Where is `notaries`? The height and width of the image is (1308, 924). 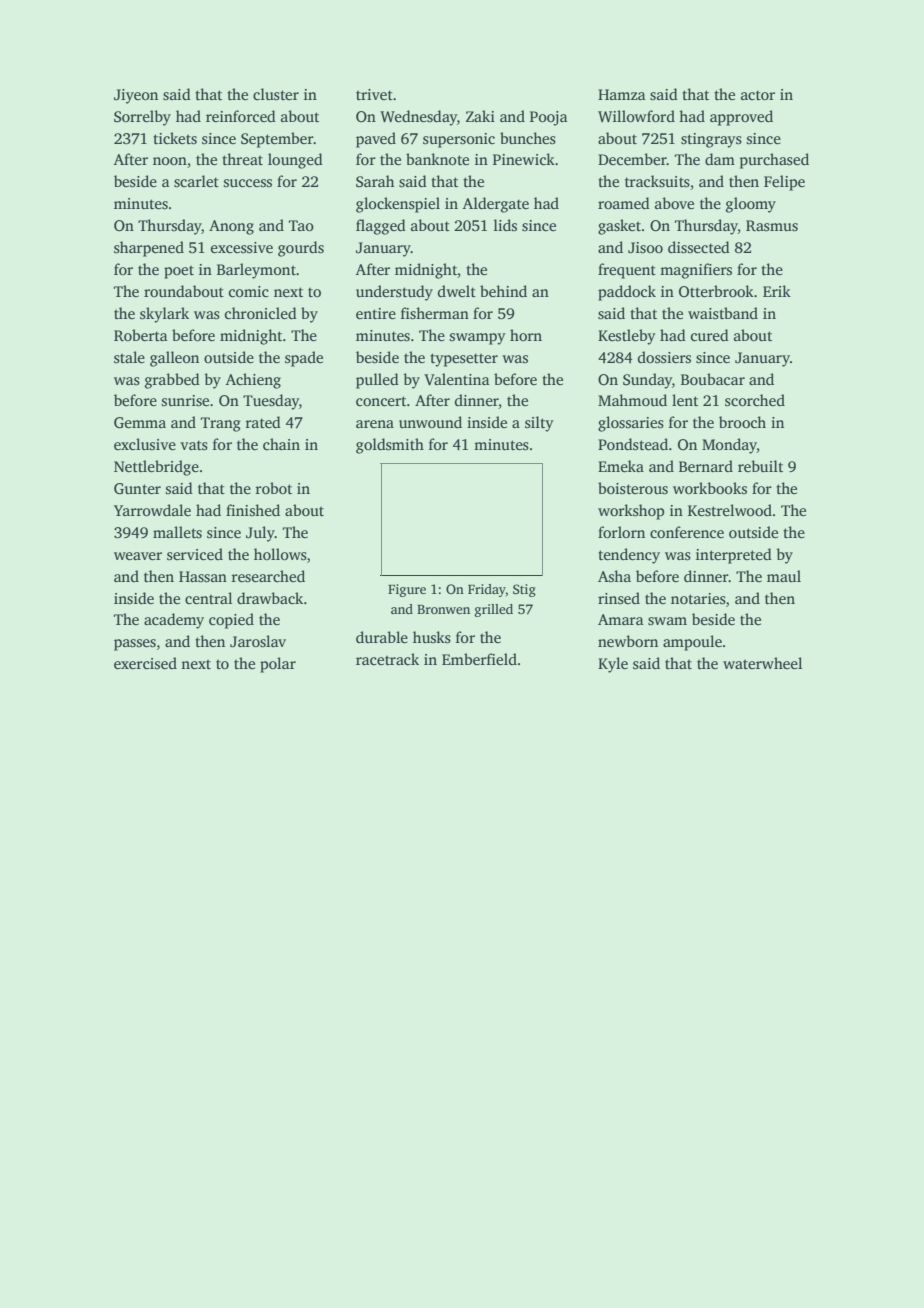
notaries is located at coordinates (698, 599).
